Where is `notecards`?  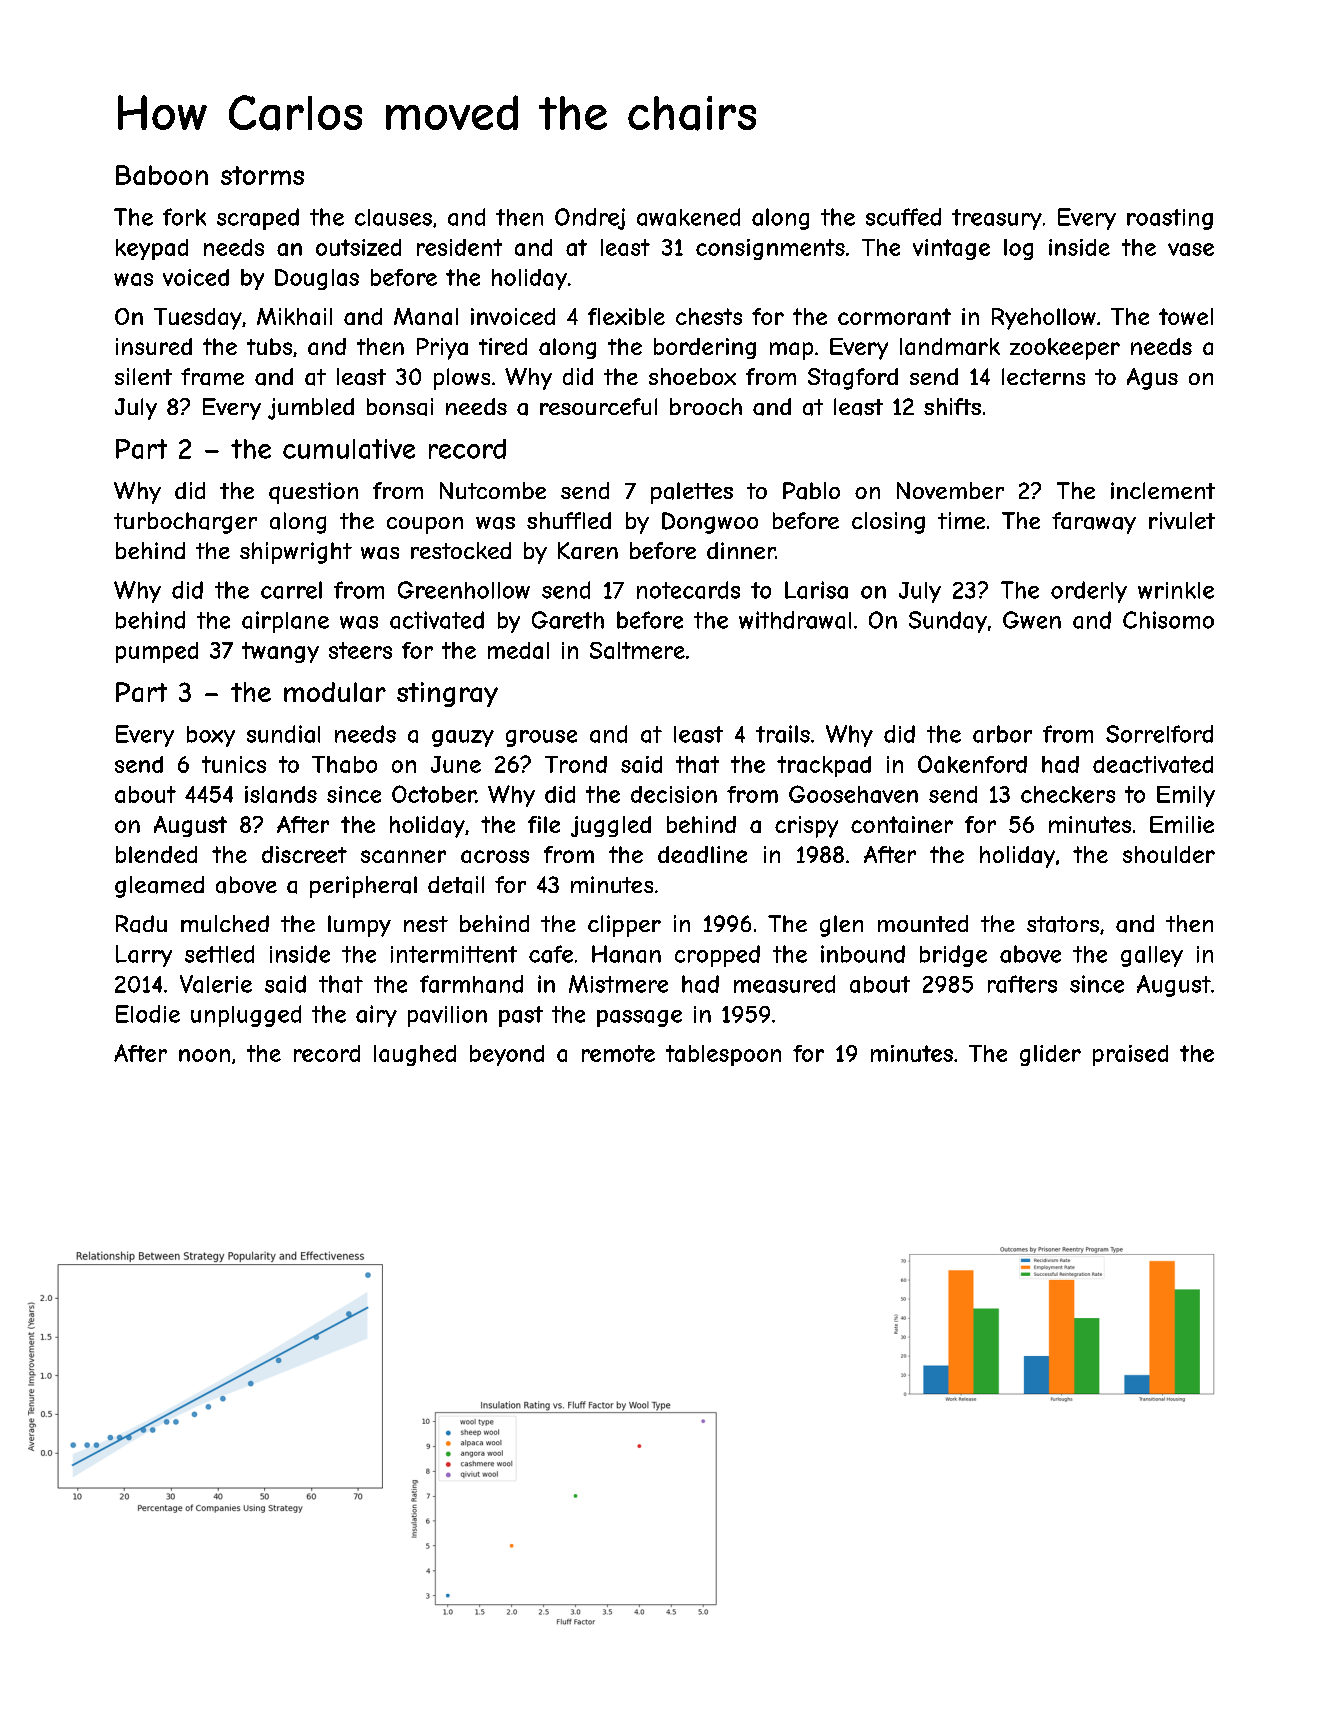 notecards is located at coordinates (688, 590).
